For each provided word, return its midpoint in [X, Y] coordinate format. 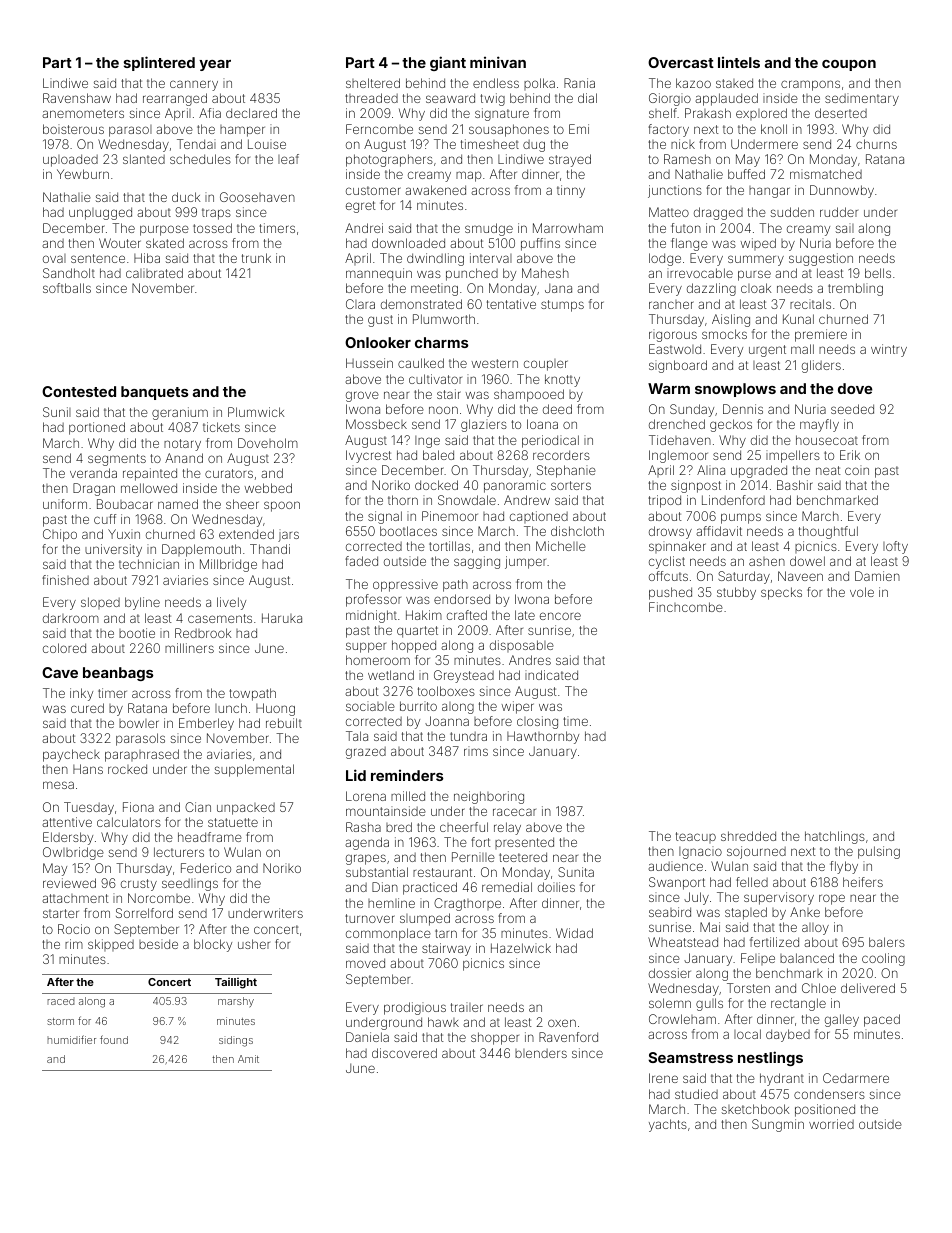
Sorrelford [144, 913]
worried [831, 1124]
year [215, 65]
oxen [562, 1023]
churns [876, 144]
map [469, 176]
